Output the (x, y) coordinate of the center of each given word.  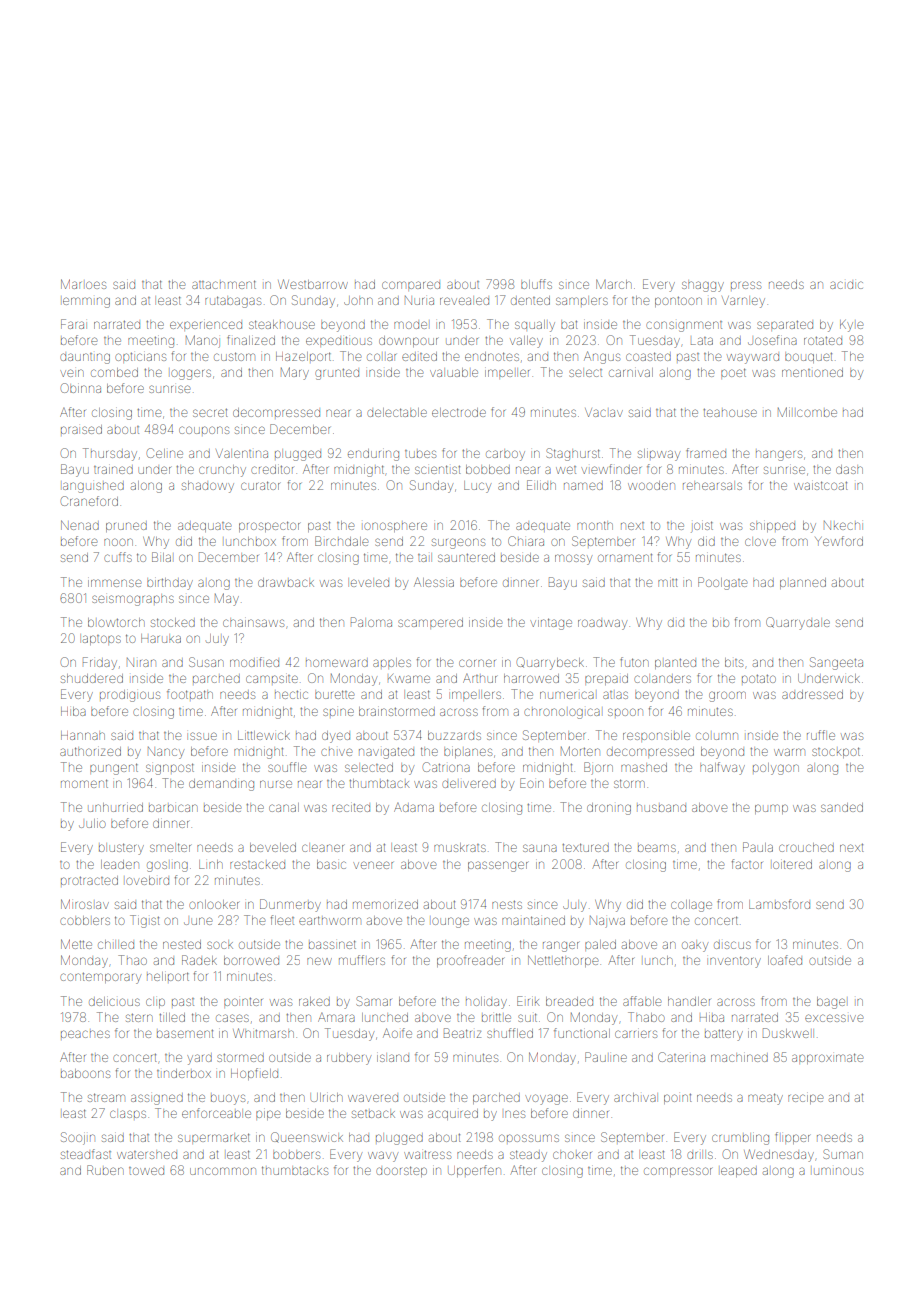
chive (336, 752)
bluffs (536, 284)
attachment (224, 284)
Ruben (105, 1170)
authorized (90, 751)
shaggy (703, 286)
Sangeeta (836, 663)
